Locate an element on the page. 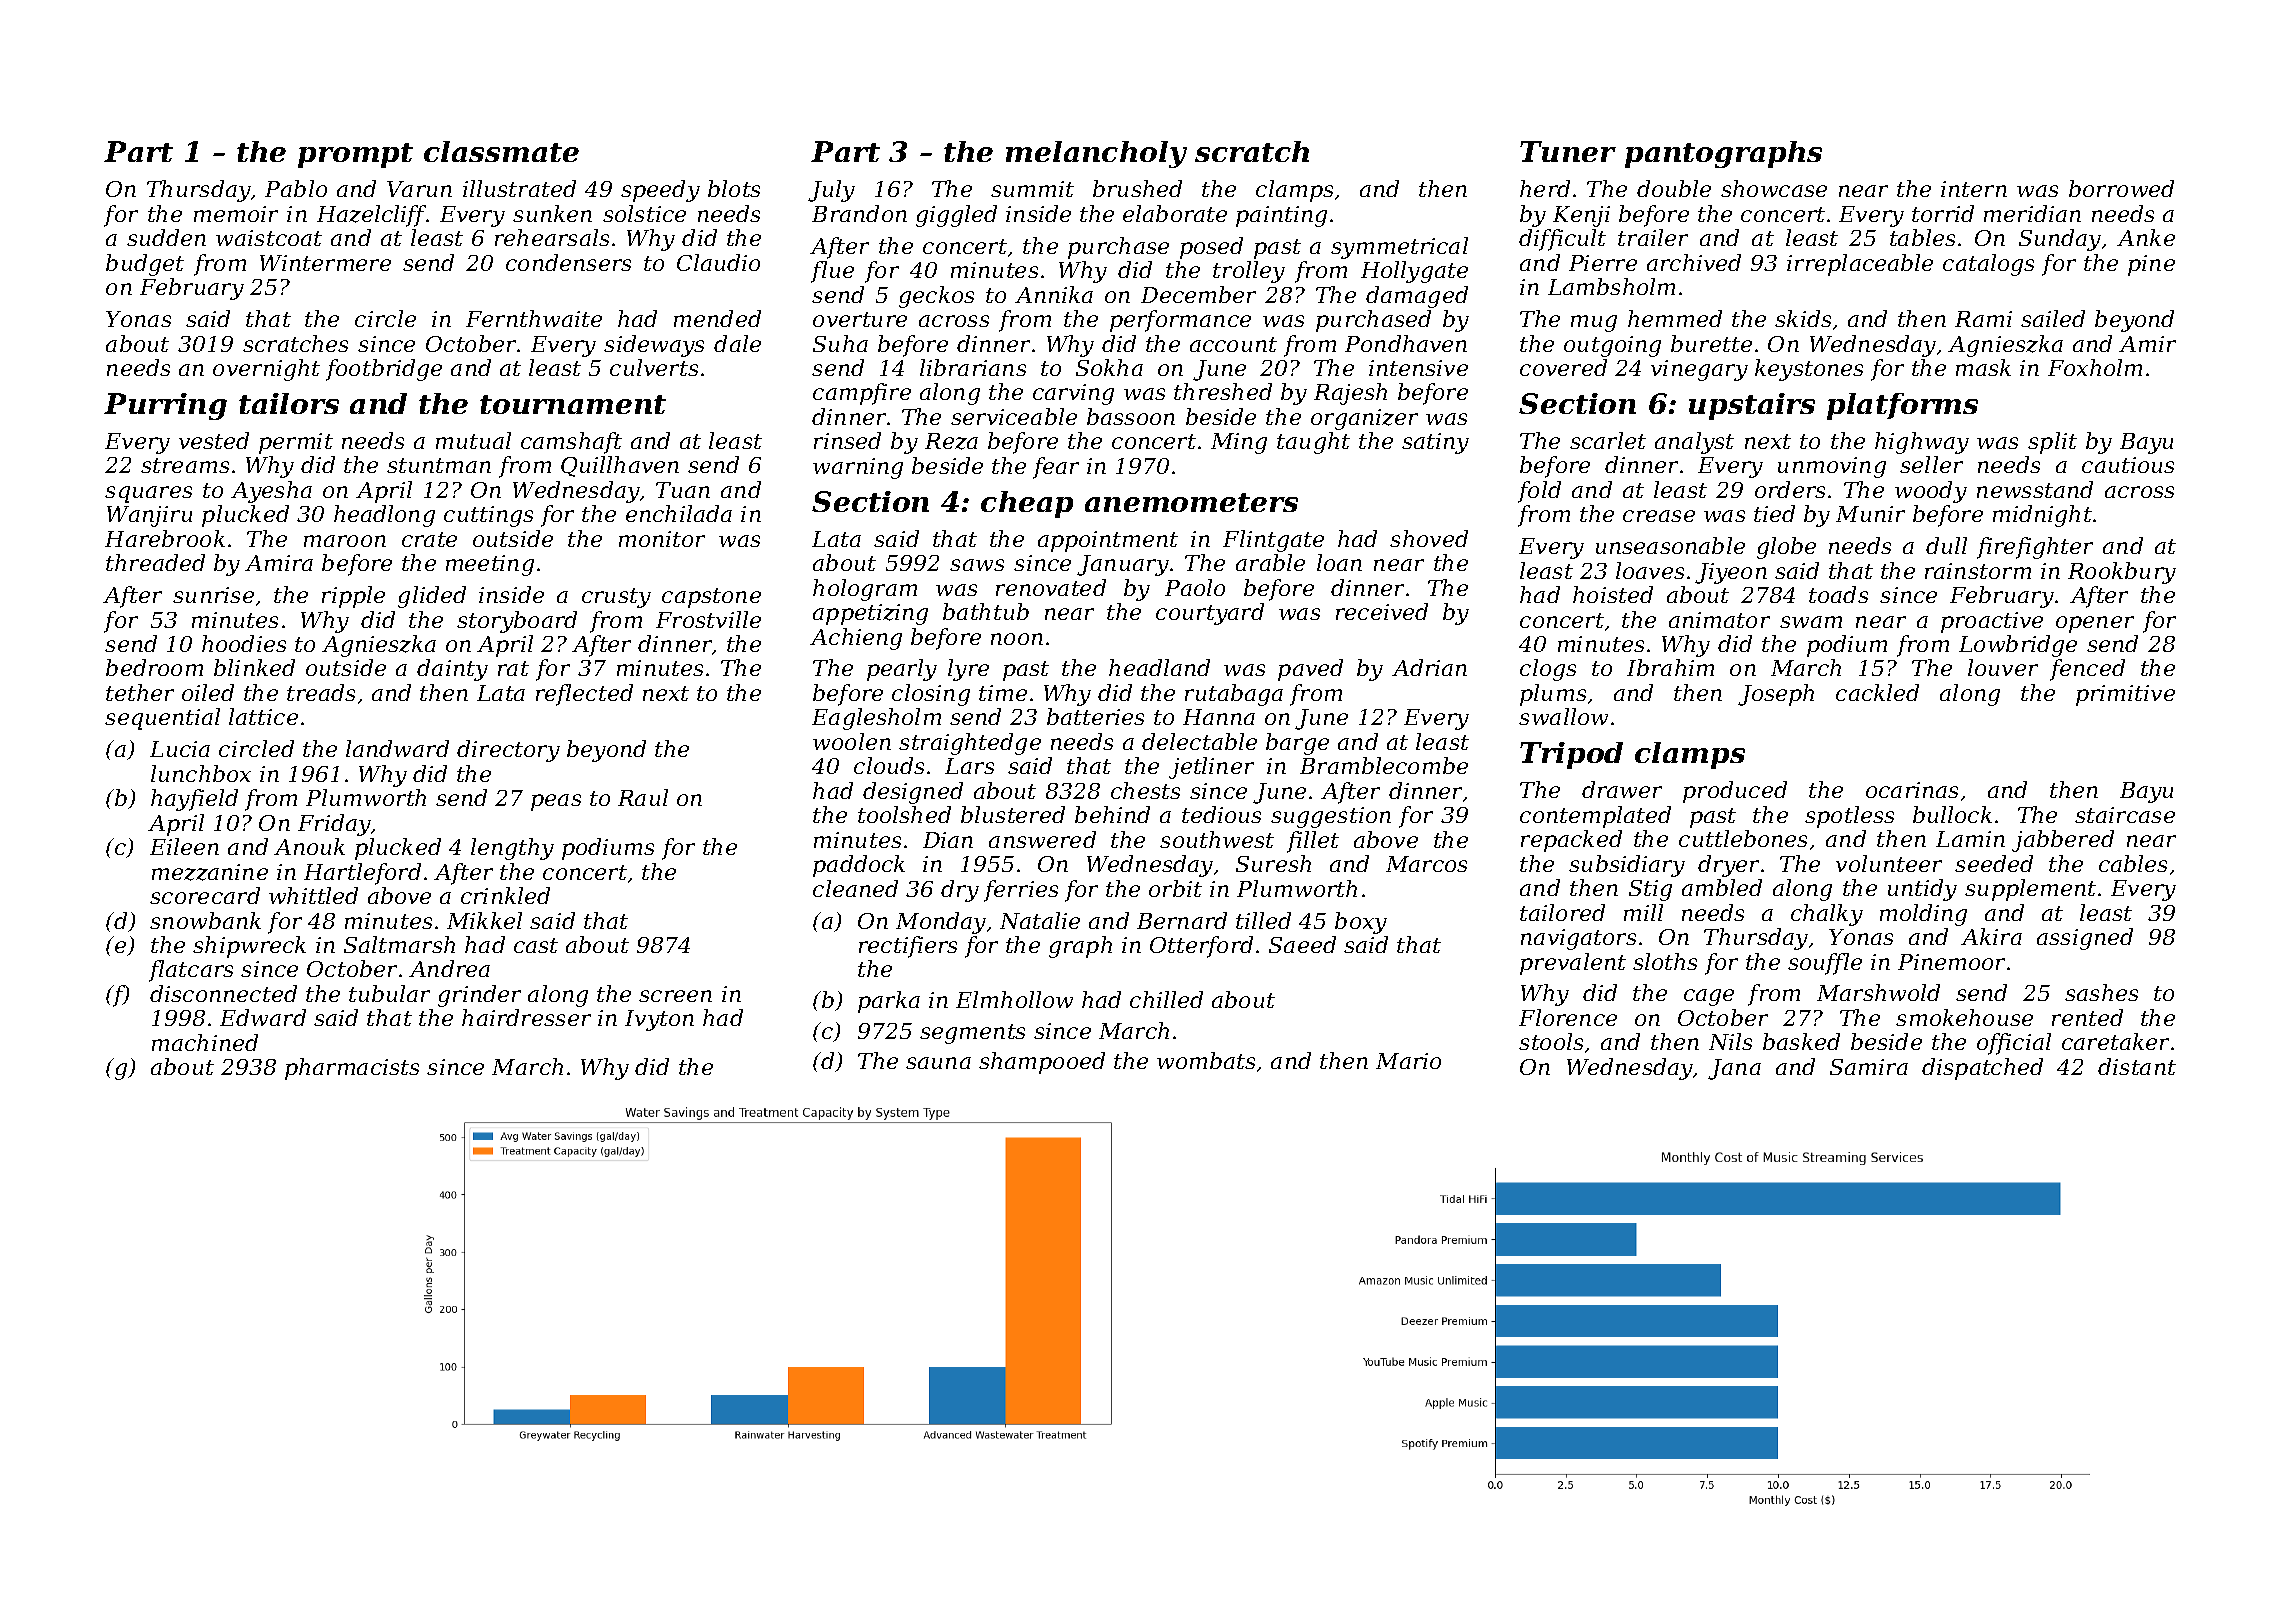 The image size is (2282, 1614). melancholy is located at coordinates (1096, 154).
